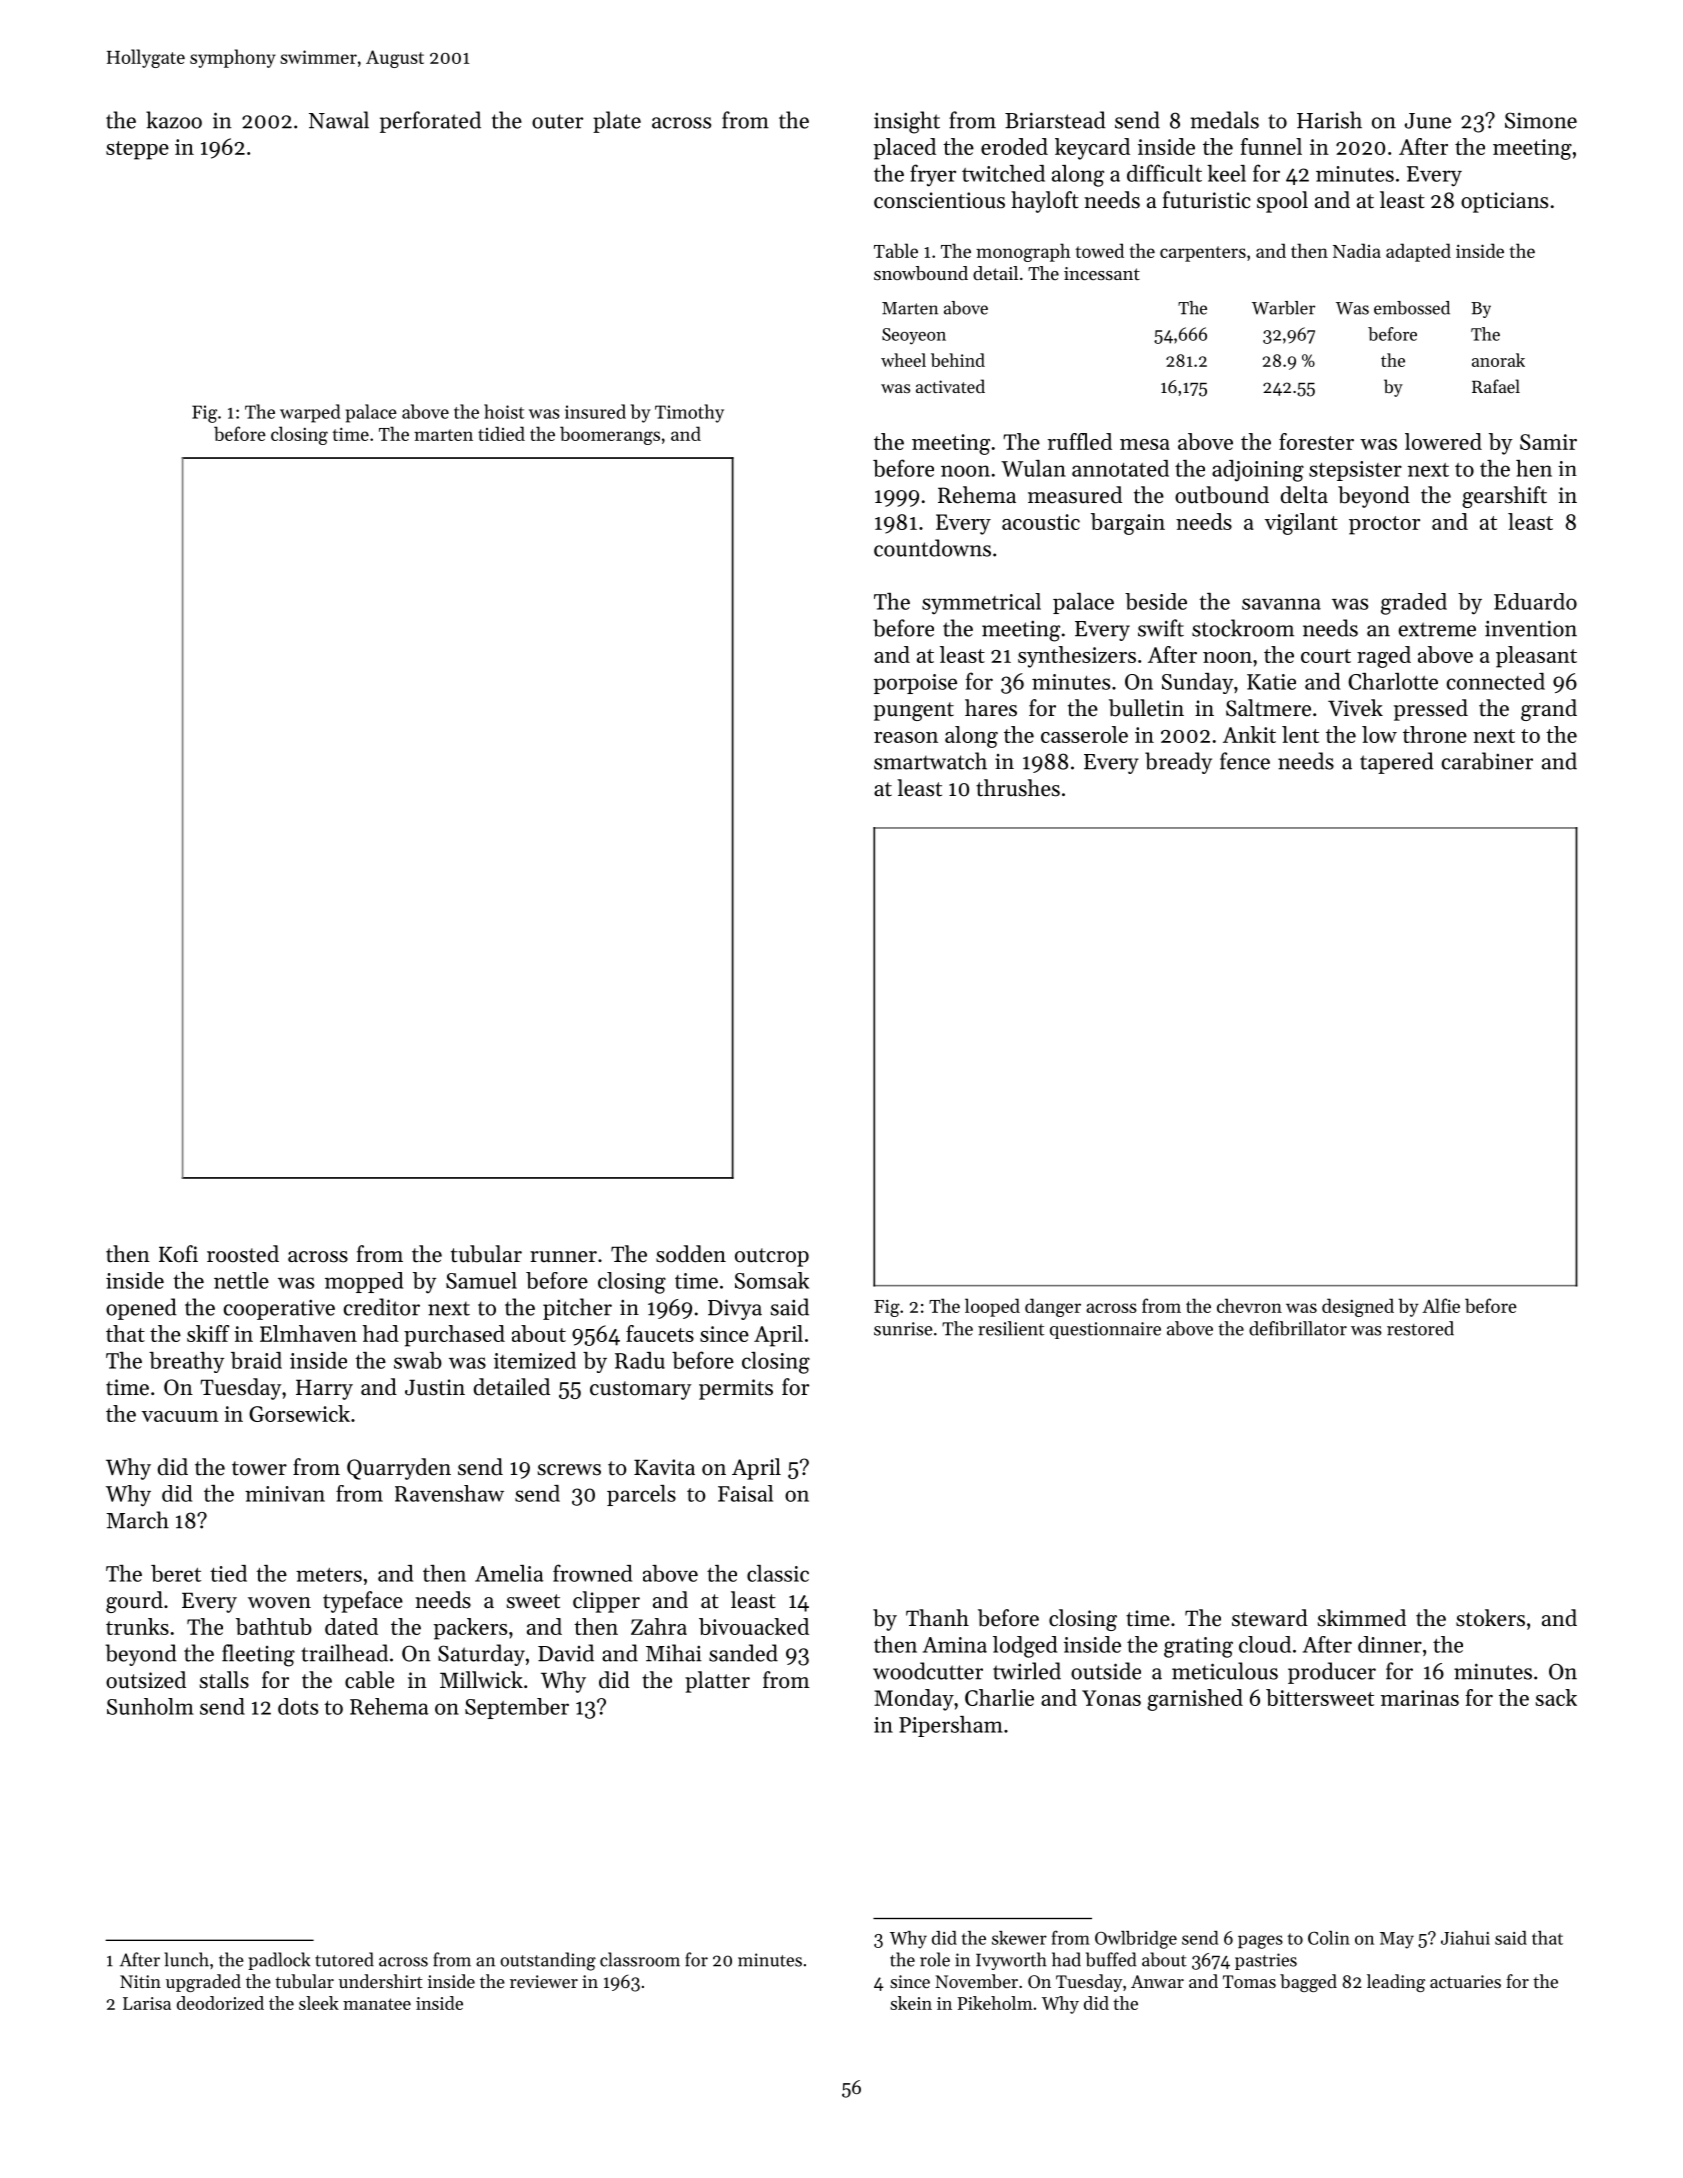 The width and height of the screenshot is (1683, 2178). What do you see at coordinates (1197, 683) in the screenshot?
I see `Sunday` at bounding box center [1197, 683].
